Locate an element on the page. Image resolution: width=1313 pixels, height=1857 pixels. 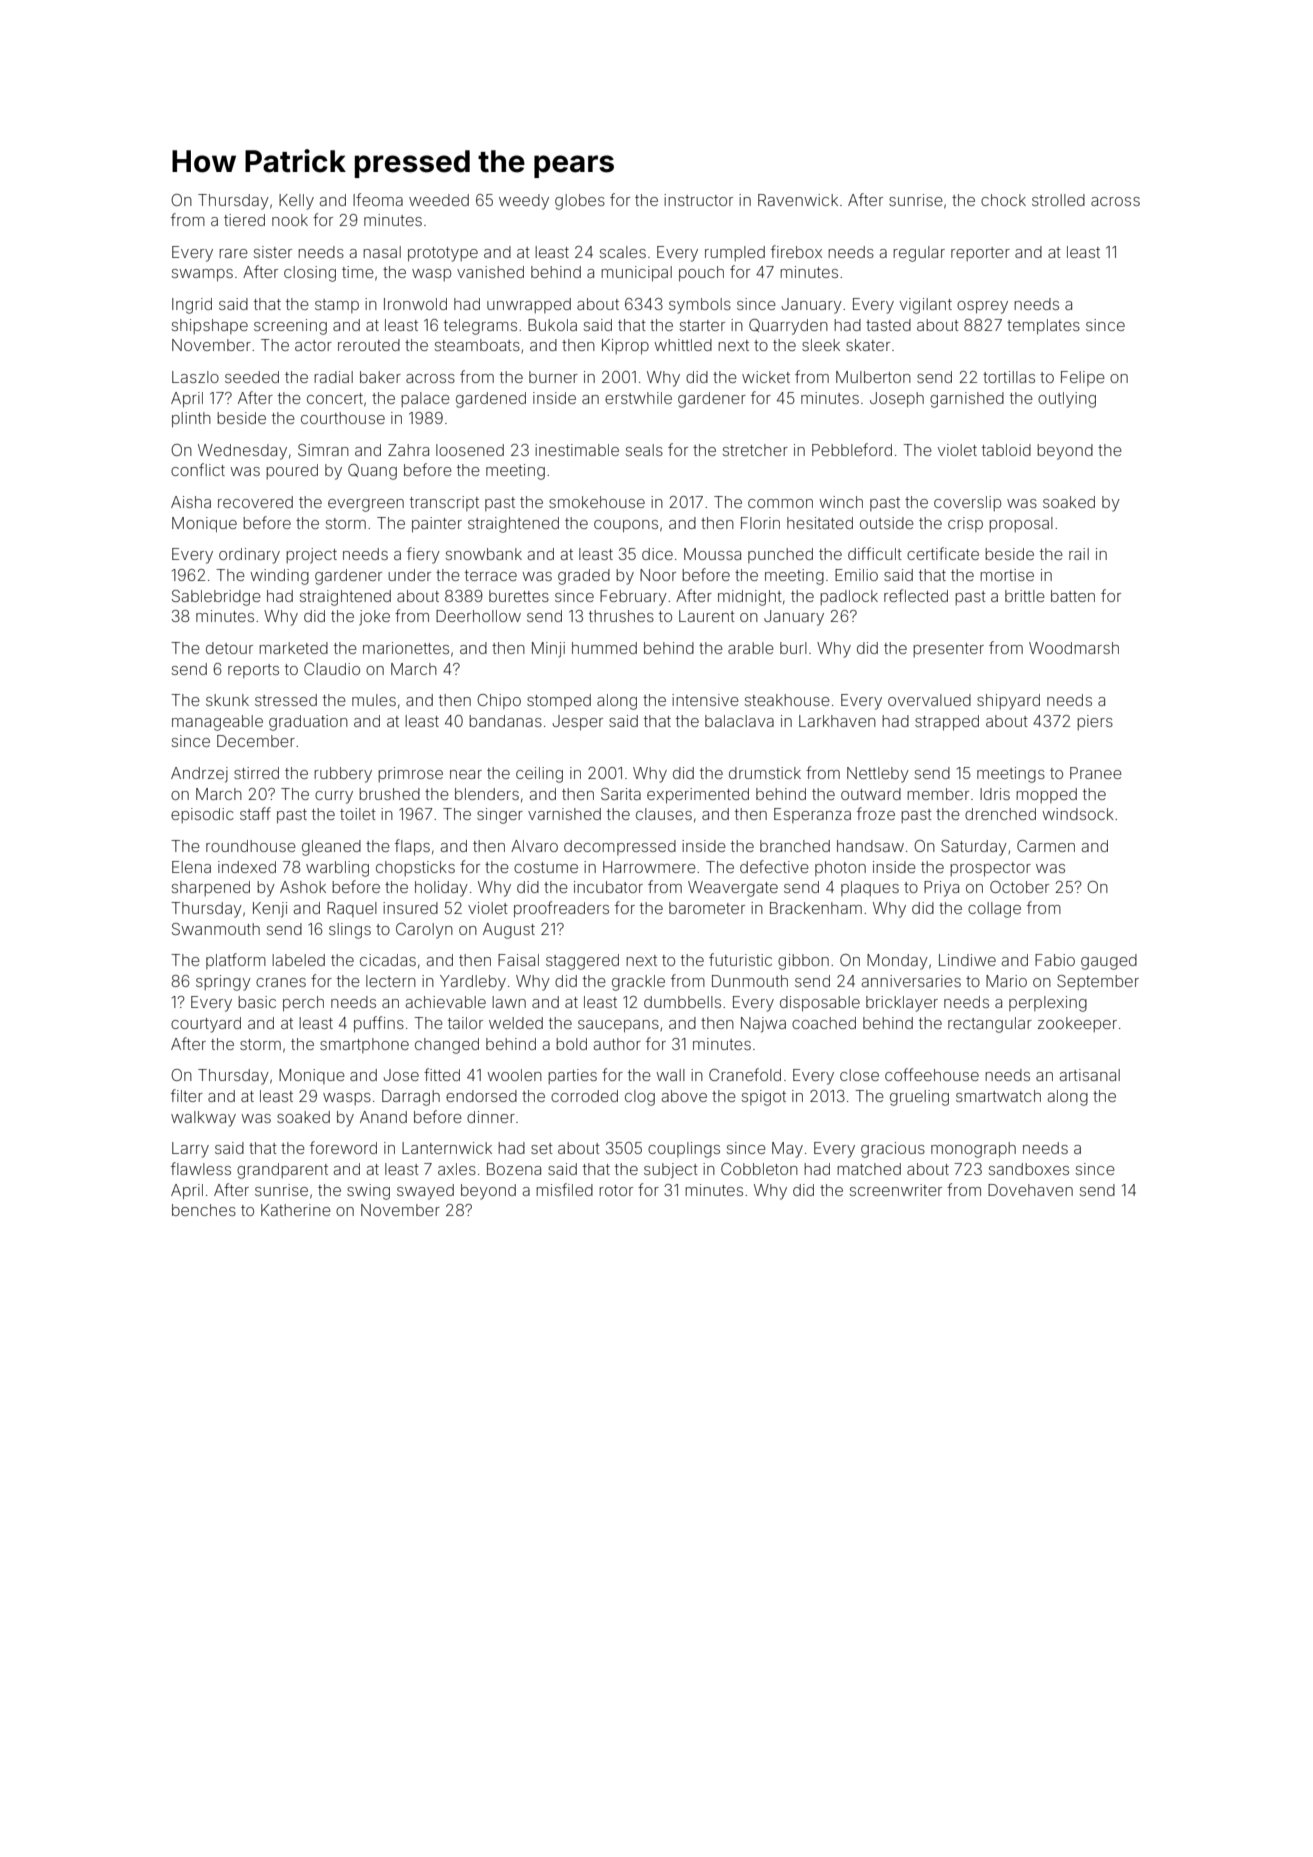
August is located at coordinates (509, 931).
